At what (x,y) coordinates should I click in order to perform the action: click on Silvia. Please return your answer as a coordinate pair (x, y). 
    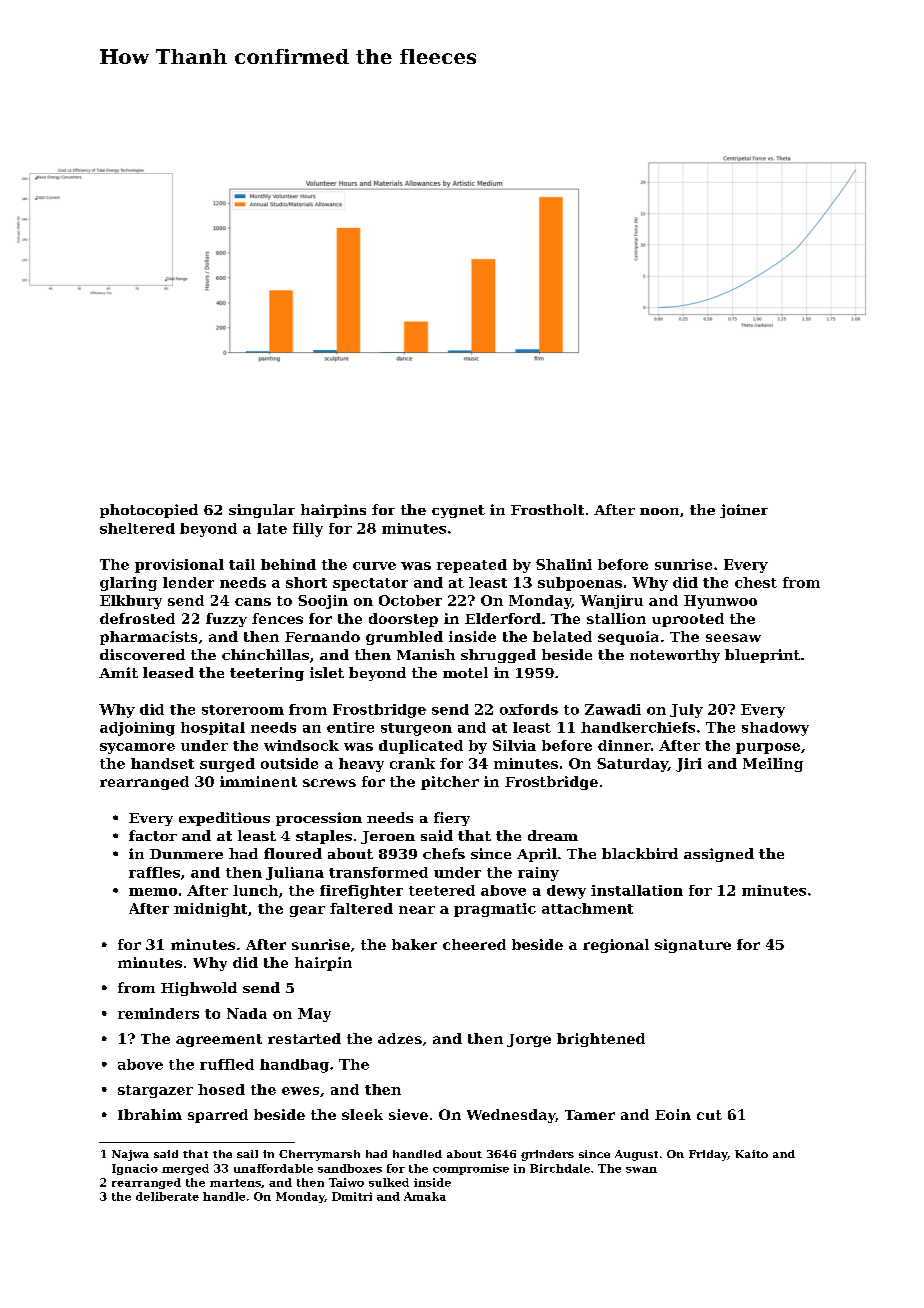
    Looking at the image, I should click on (514, 745).
